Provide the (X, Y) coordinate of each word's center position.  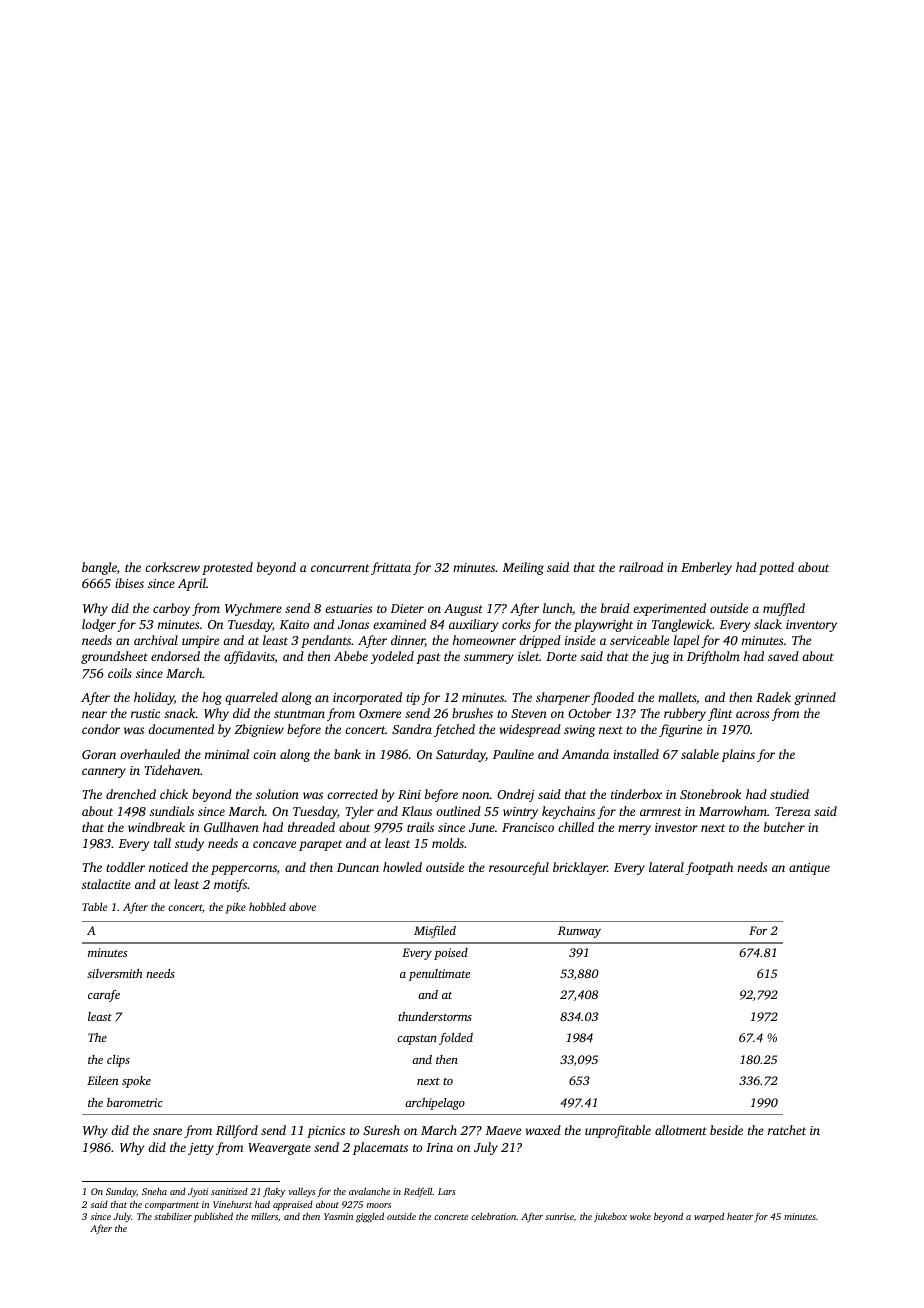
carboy (171, 609)
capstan (417, 1040)
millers (264, 1216)
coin (264, 754)
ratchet (787, 1130)
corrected (352, 794)
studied (789, 794)
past (428, 658)
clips (118, 1061)
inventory (811, 626)
